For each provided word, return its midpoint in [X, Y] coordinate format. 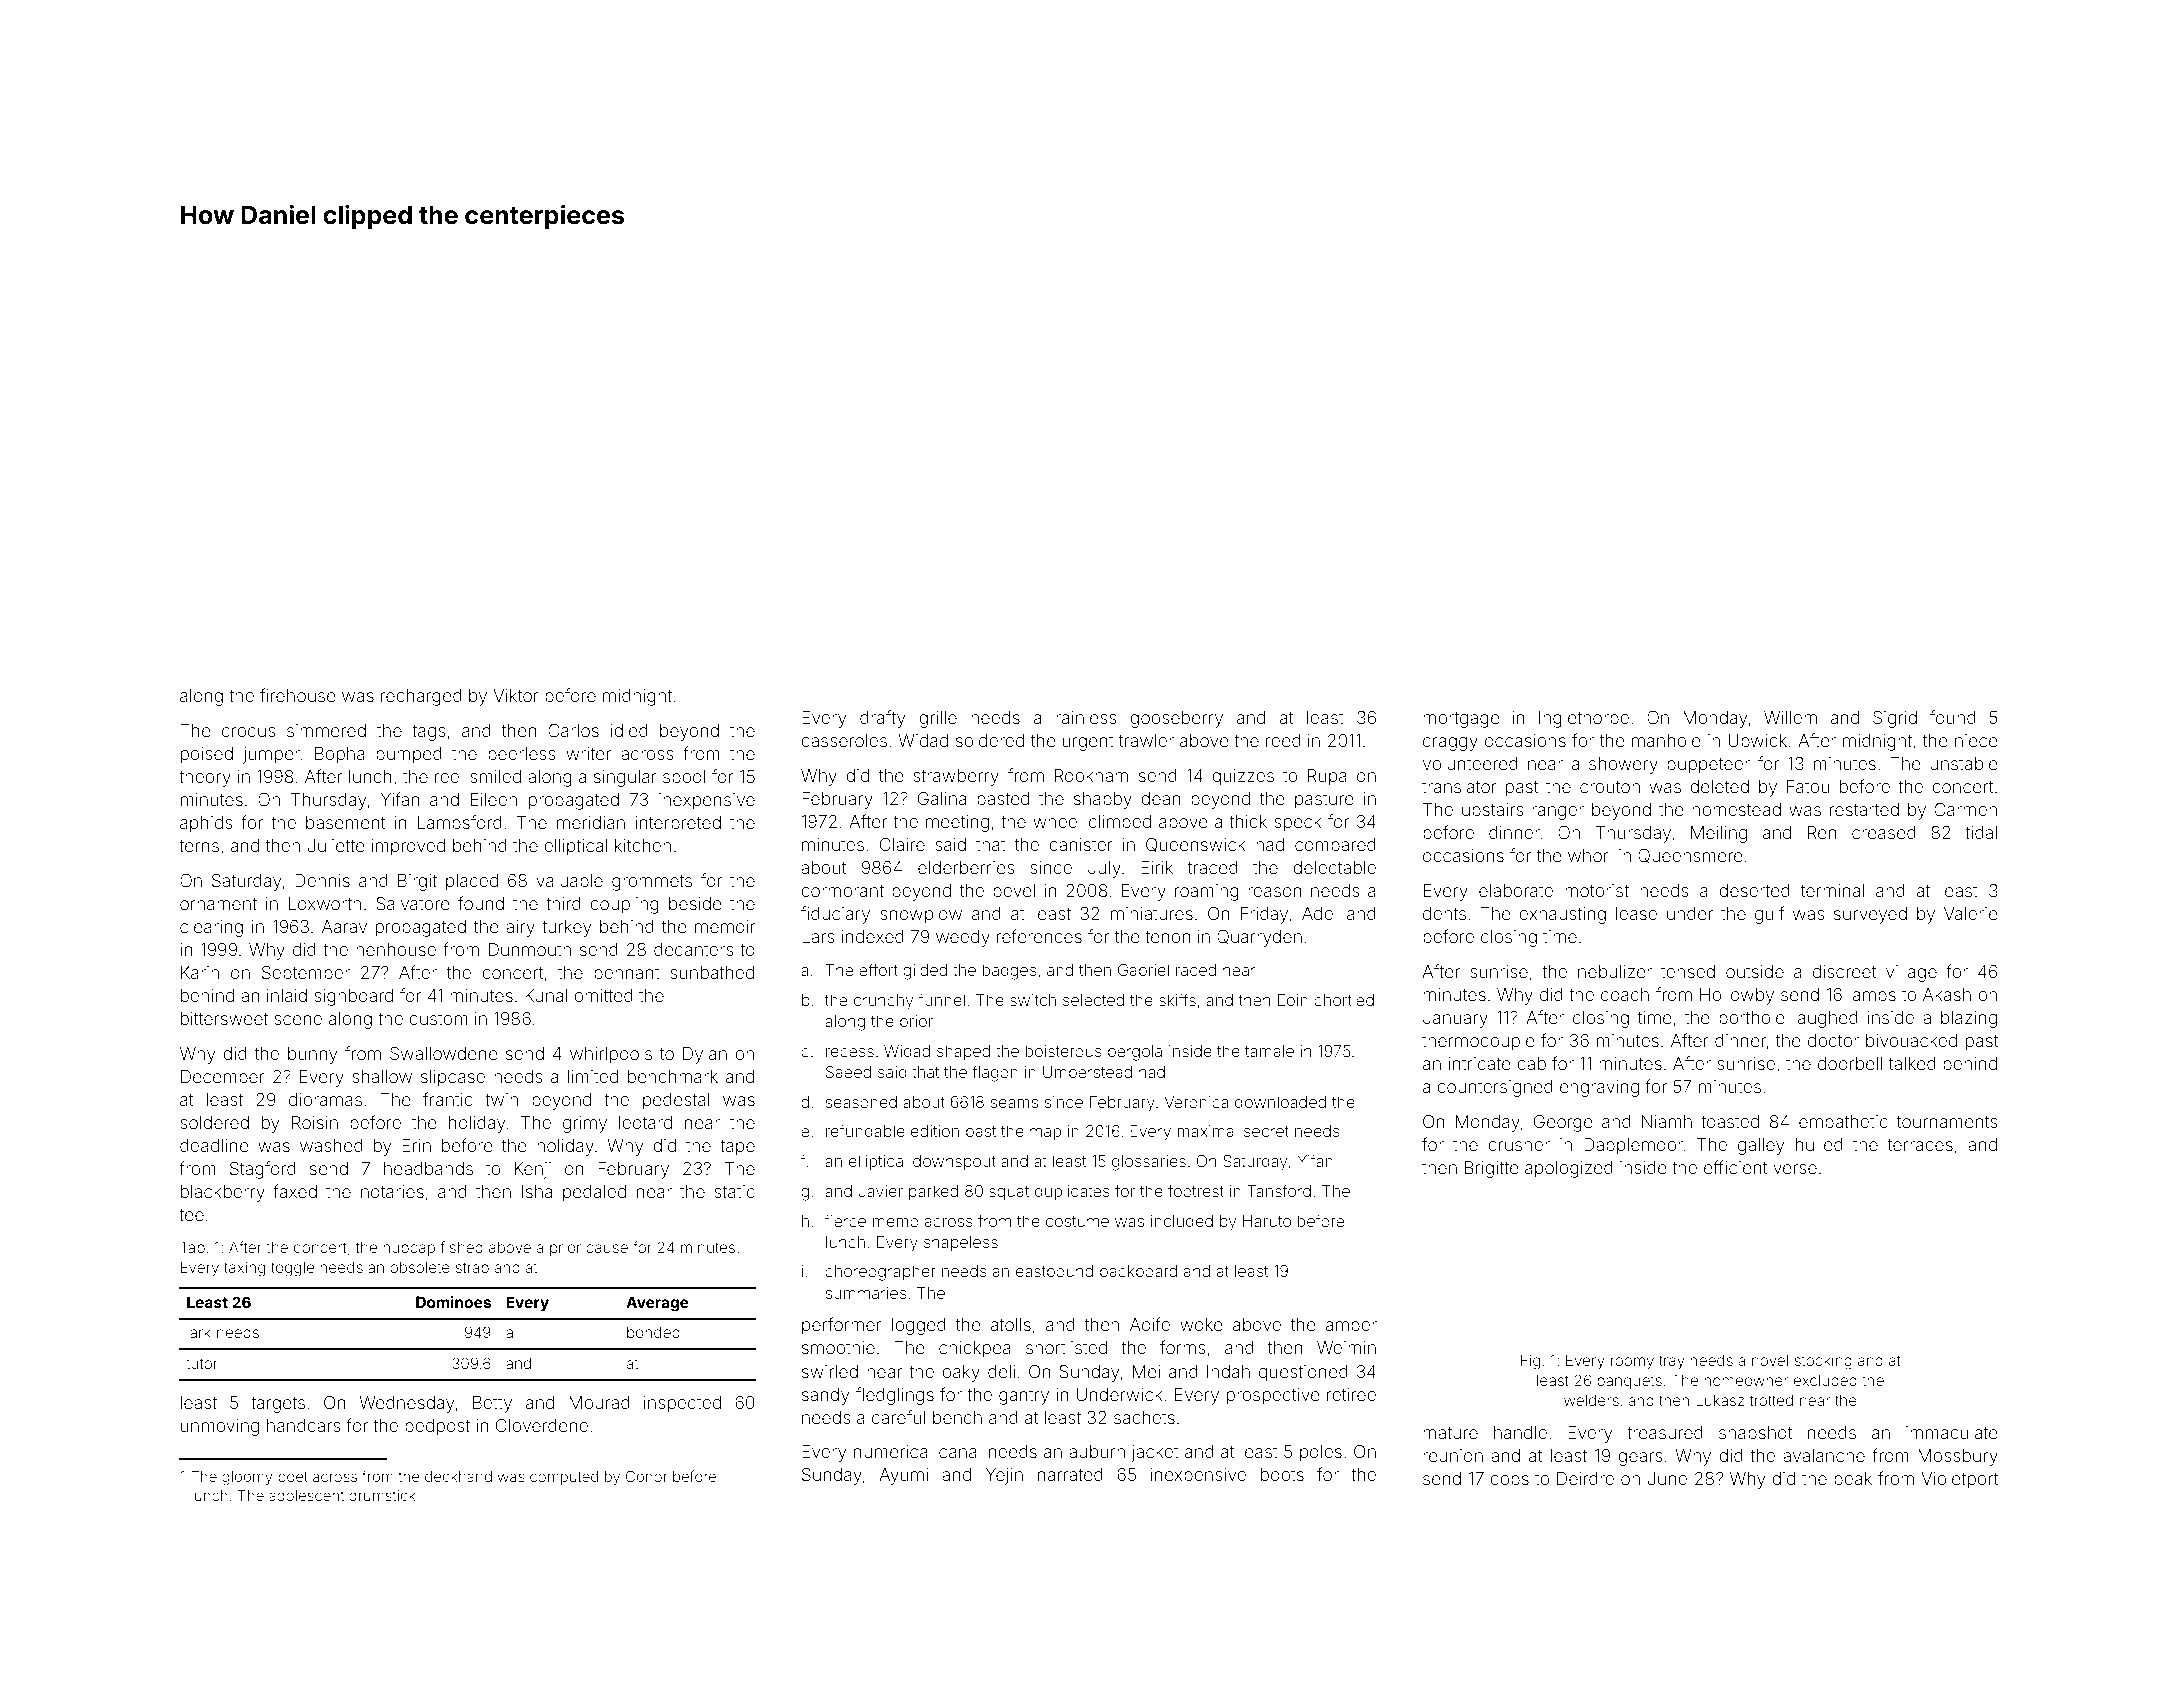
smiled [495, 776]
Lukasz [1720, 1400]
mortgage [1461, 720]
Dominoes [453, 1302]
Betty [492, 1404]
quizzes [1243, 777]
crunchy [884, 1002]
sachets [1144, 1417]
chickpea [975, 1349]
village [1911, 973]
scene [298, 1020]
